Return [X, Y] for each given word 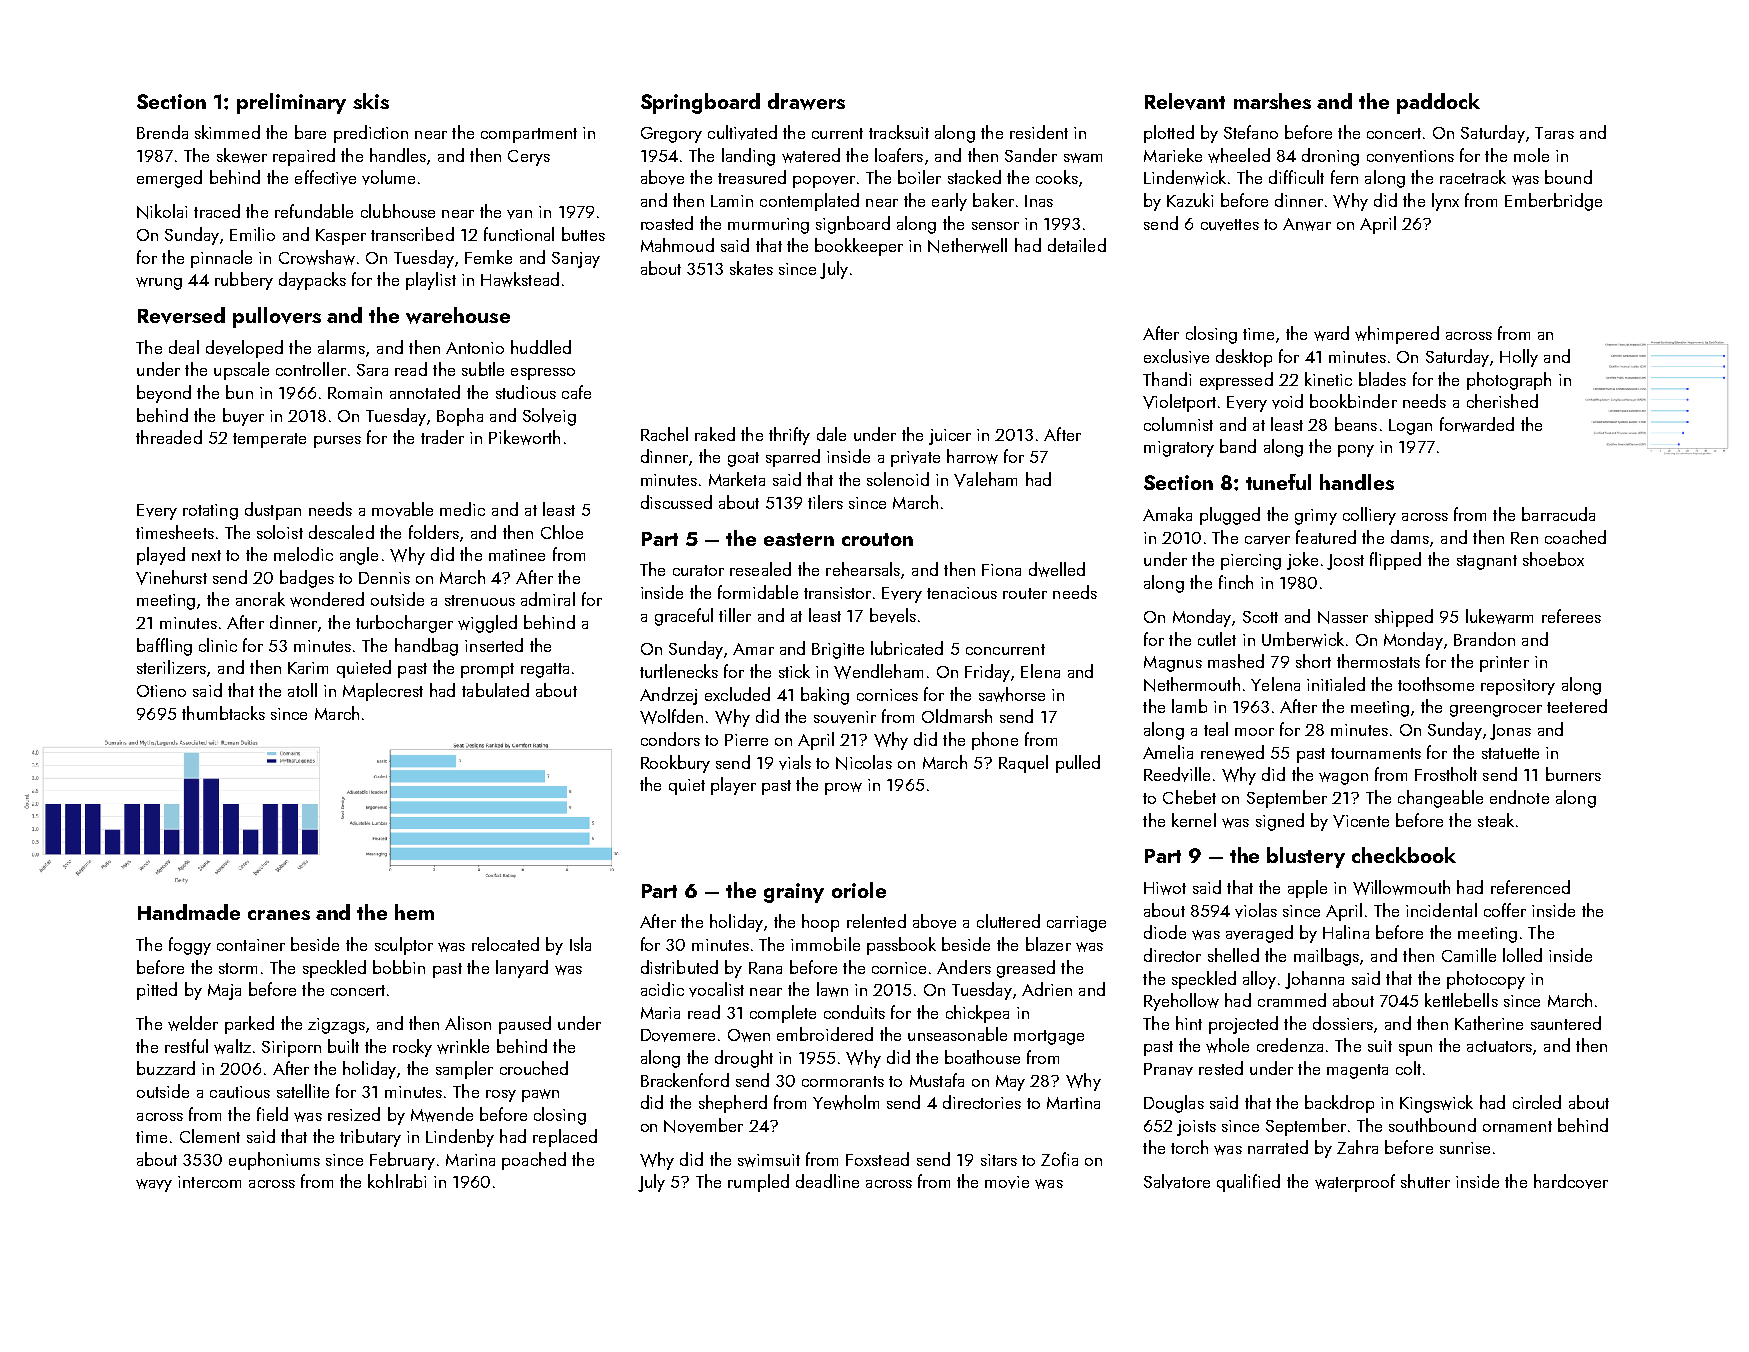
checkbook [1404, 855]
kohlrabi [397, 1181]
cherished [1502, 401]
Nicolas [864, 762]
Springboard [700, 103]
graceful [684, 617]
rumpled [758, 1183]
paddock [1438, 103]
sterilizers [171, 667]
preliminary [291, 103]
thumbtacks [223, 713]
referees [1571, 616]
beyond [164, 394]
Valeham [985, 479]
